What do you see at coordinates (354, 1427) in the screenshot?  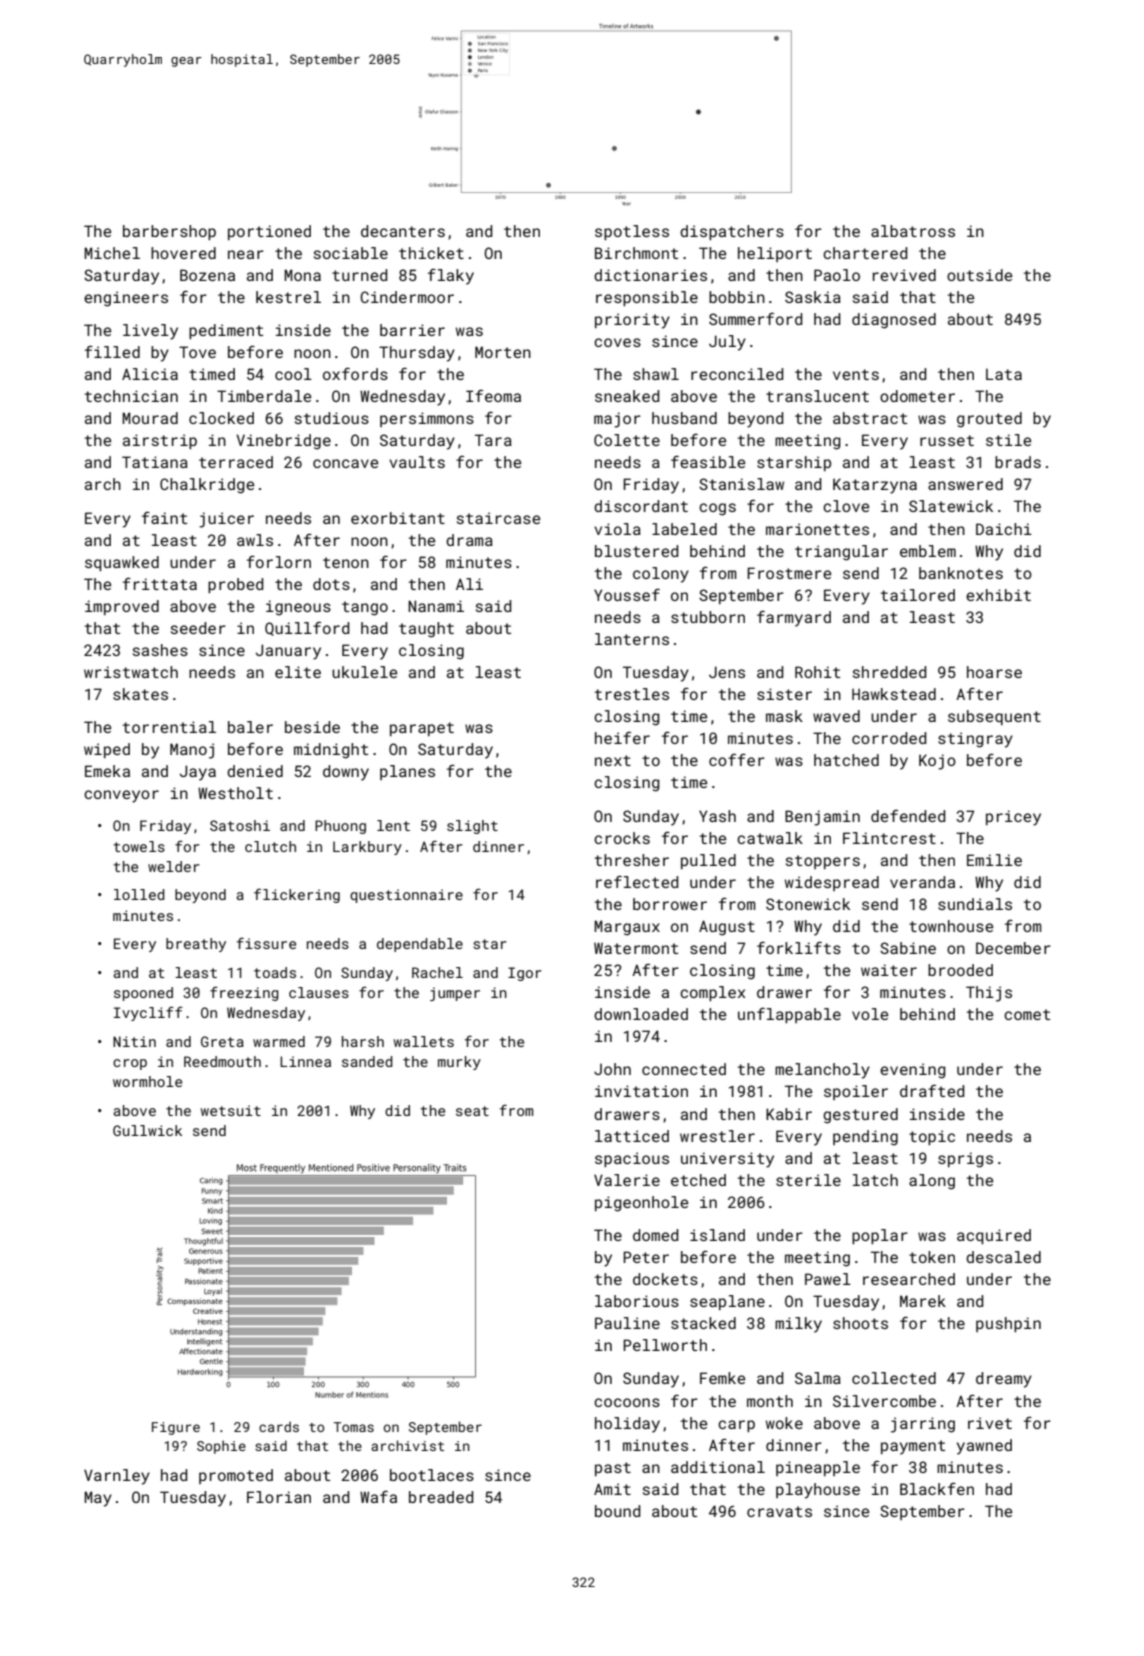 I see `Tomas` at bounding box center [354, 1427].
